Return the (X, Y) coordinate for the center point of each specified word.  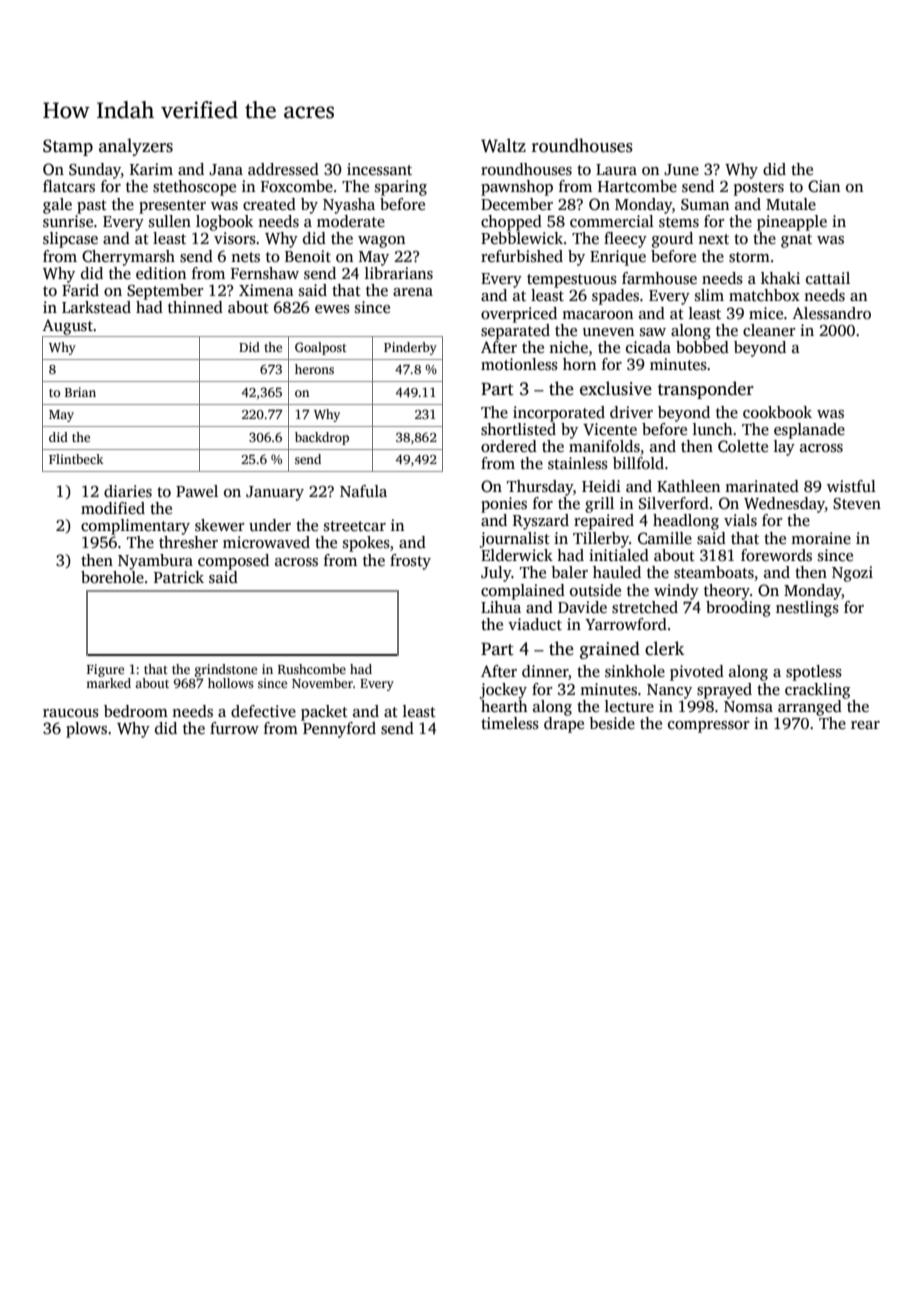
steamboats (714, 572)
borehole (112, 577)
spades (615, 297)
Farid (80, 290)
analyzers (136, 147)
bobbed (702, 347)
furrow (234, 728)
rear (865, 725)
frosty (410, 562)
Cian (824, 186)
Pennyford (339, 730)
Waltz (503, 145)
